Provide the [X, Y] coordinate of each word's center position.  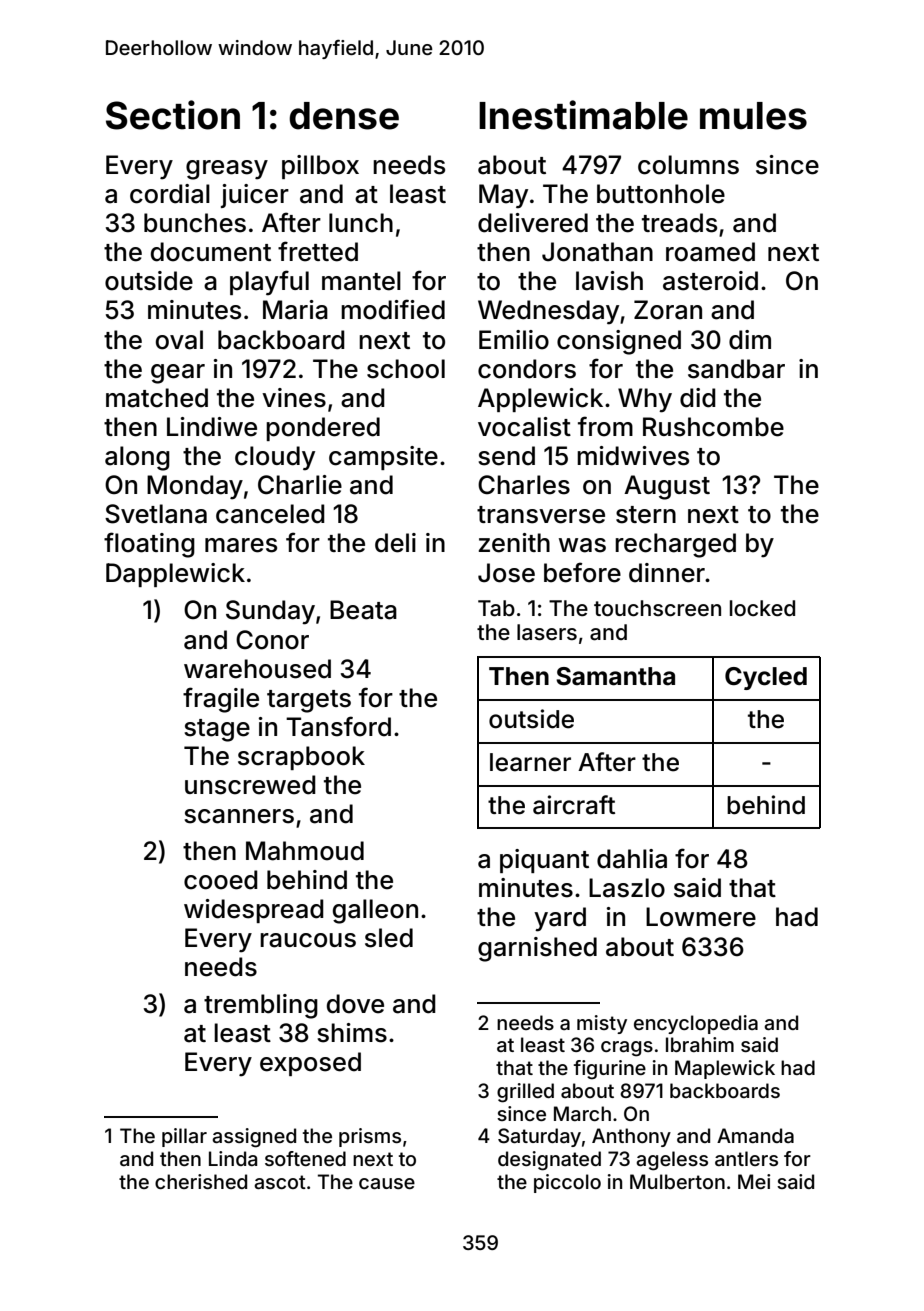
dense [344, 116]
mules [753, 116]
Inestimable [583, 115]
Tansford [338, 726]
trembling [261, 1006]
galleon [375, 911]
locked [762, 608]
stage [217, 730]
